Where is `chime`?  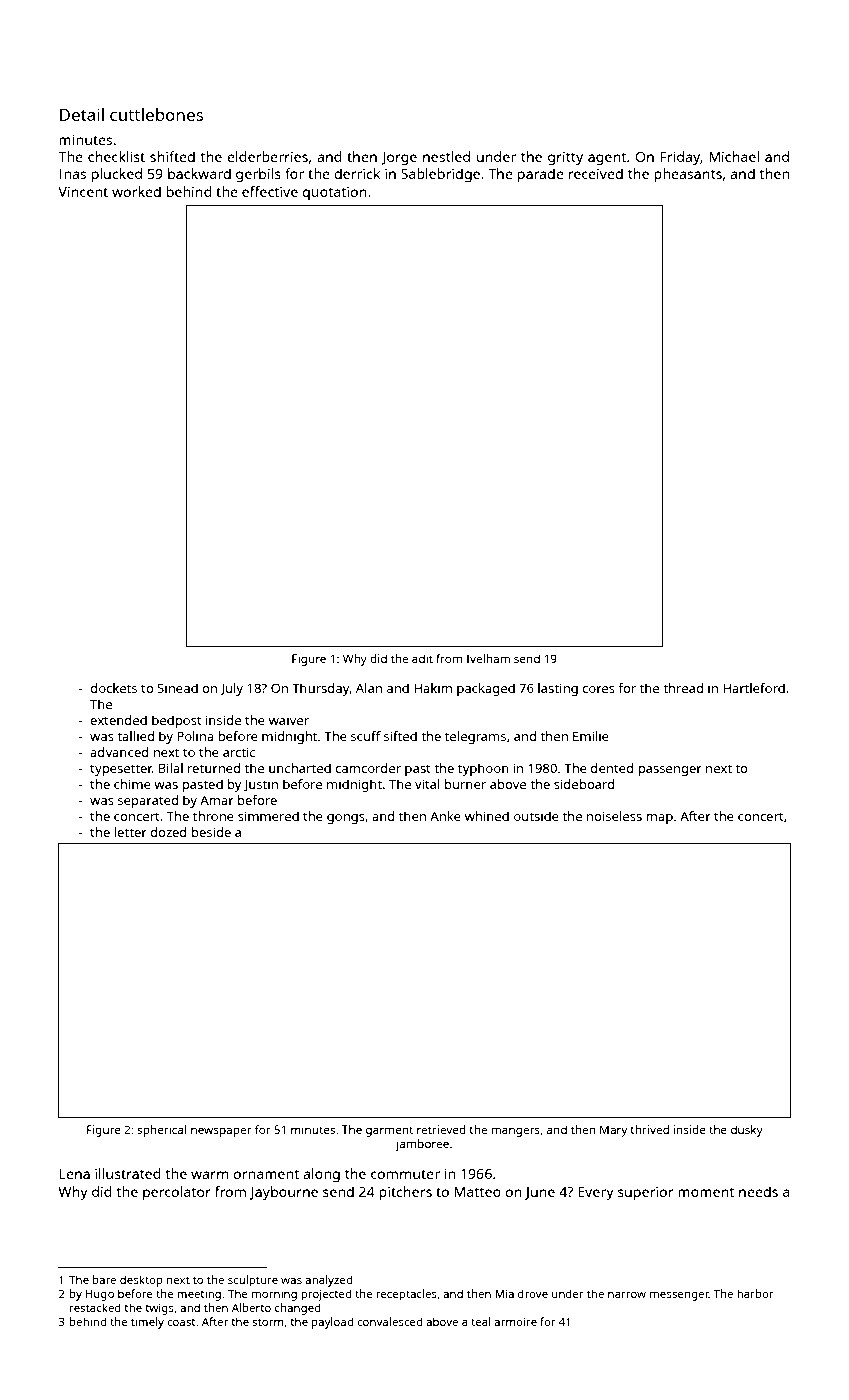
chime is located at coordinates (132, 784).
